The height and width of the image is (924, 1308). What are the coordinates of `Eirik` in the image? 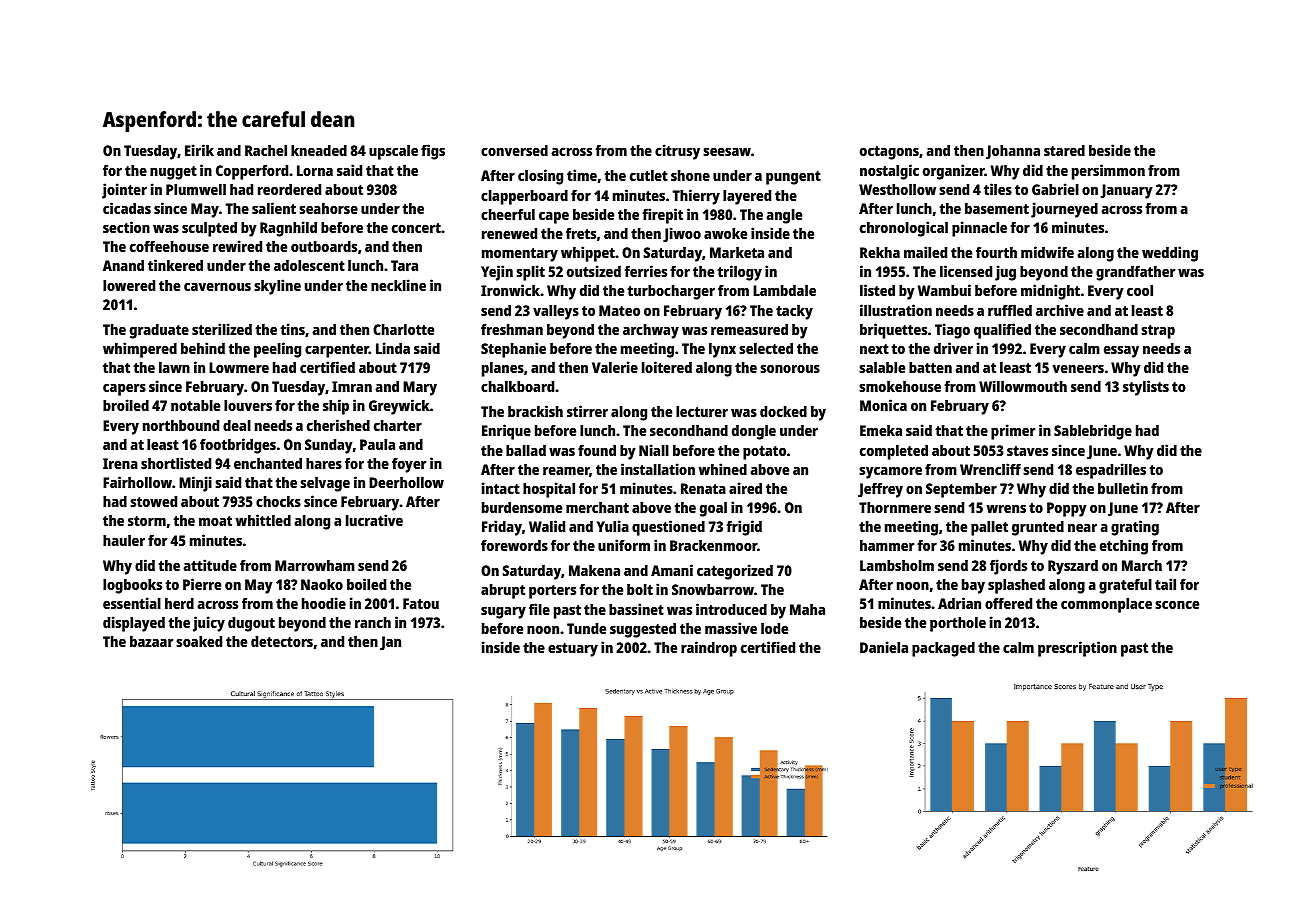 It's located at (199, 150).
